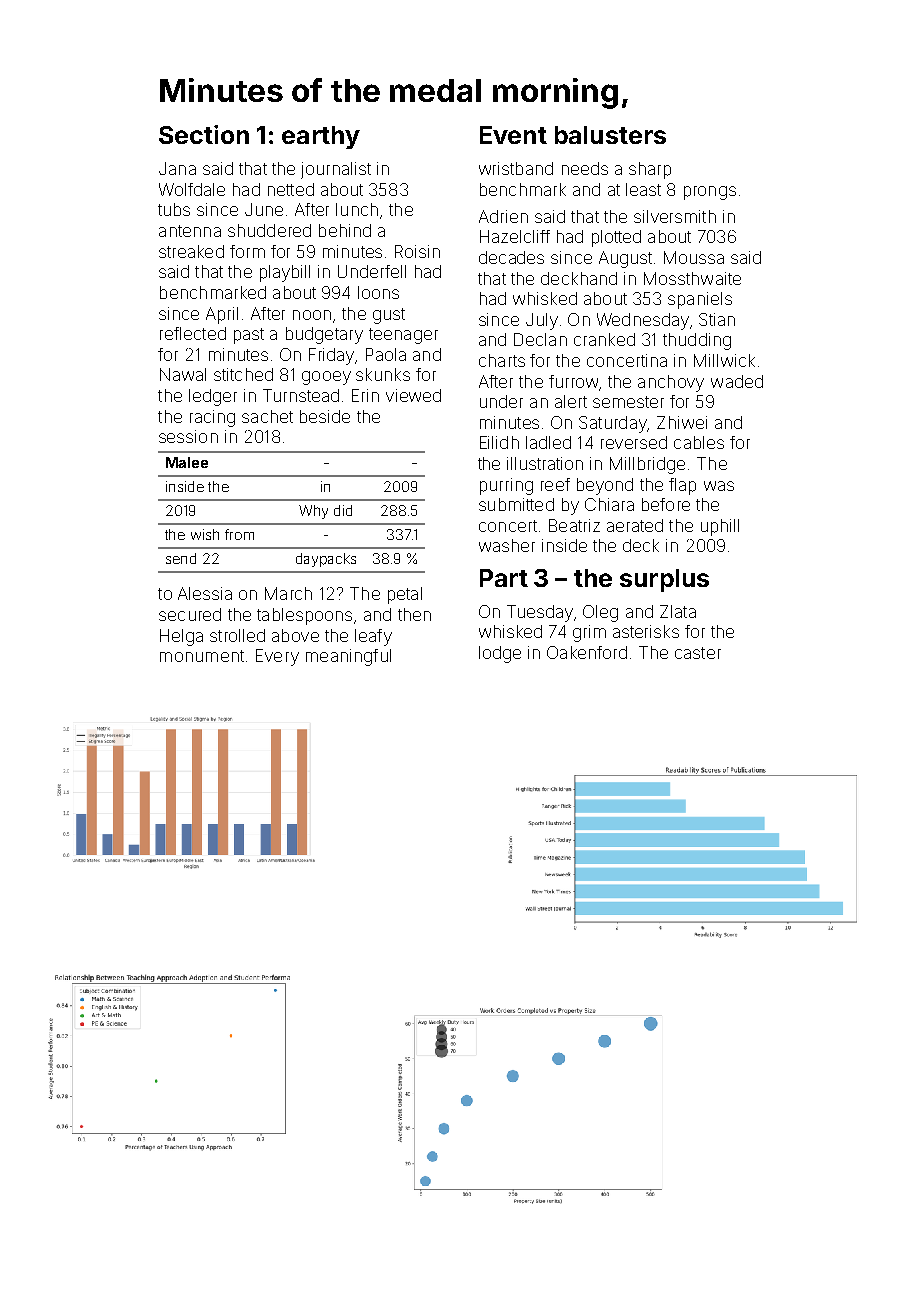 This document has height=1311, width=924. Describe the element at coordinates (183, 374) in the document. I see `Nawal` at that location.
